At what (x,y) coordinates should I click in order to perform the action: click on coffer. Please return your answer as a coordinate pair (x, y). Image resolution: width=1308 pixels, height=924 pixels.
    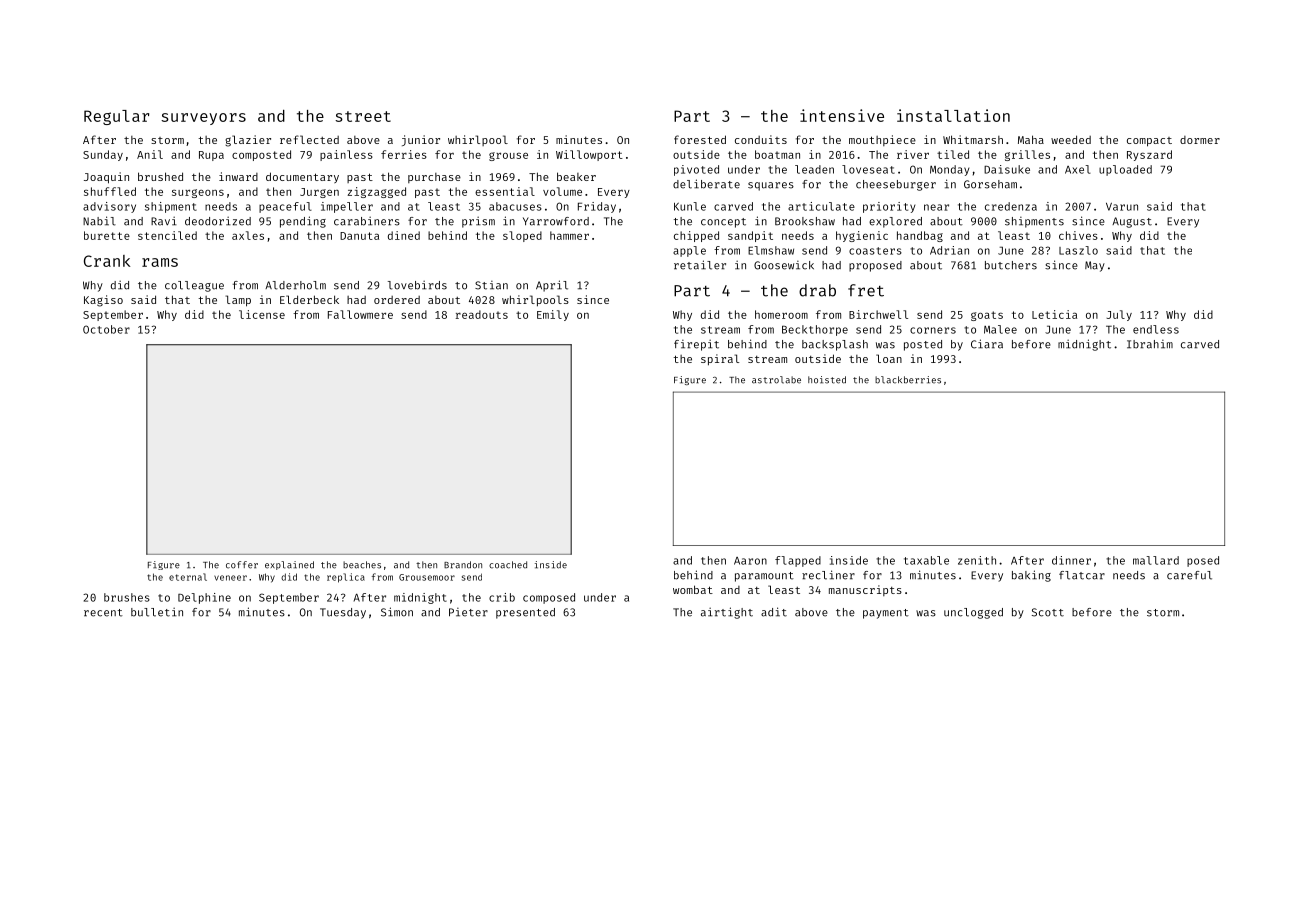
    Looking at the image, I should click on (242, 565).
